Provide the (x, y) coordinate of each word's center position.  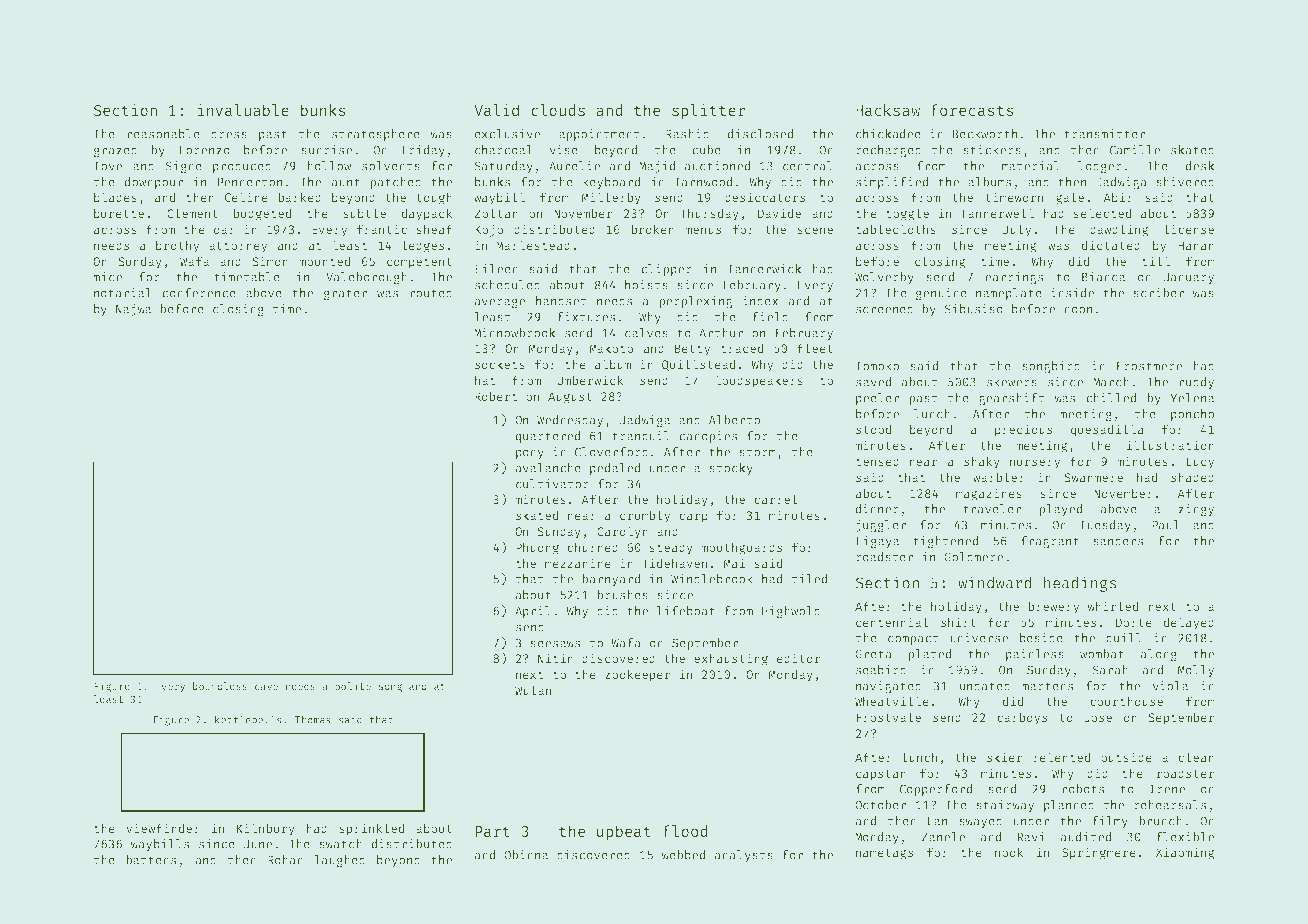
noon (1078, 310)
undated (985, 686)
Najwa (133, 310)
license (1188, 229)
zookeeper (637, 675)
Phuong (537, 548)
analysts (744, 856)
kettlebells (248, 719)
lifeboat (685, 611)
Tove (107, 166)
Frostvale (888, 717)
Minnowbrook (515, 333)
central (808, 166)
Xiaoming (1185, 853)
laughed (339, 861)
